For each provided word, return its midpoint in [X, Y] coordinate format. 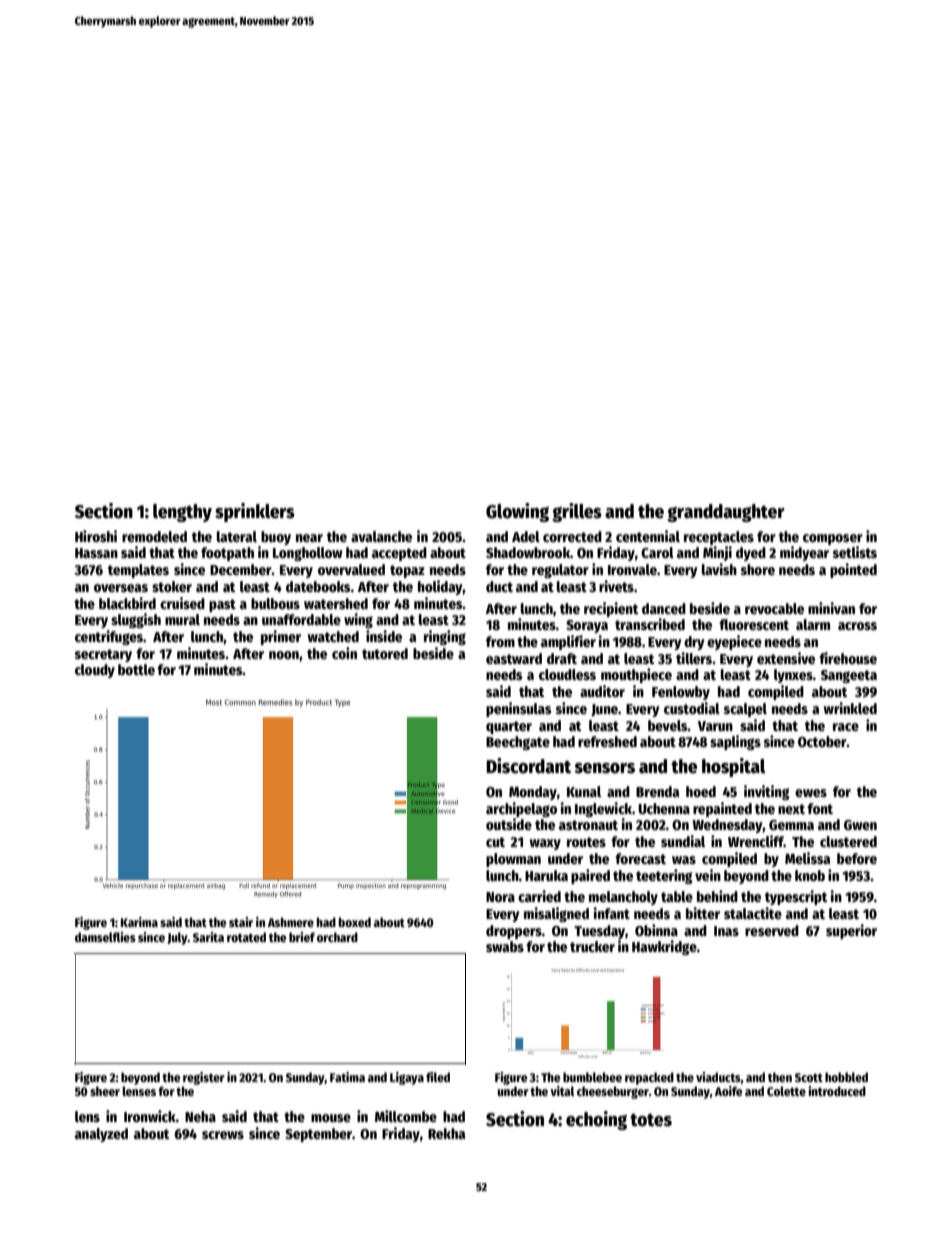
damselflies [105, 937]
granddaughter [726, 513]
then [780, 1077]
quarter [509, 727]
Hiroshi [96, 536]
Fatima [347, 1077]
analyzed [101, 1135]
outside [509, 824]
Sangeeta [849, 676]
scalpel [745, 710]
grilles [577, 512]
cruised [182, 603]
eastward [514, 658]
